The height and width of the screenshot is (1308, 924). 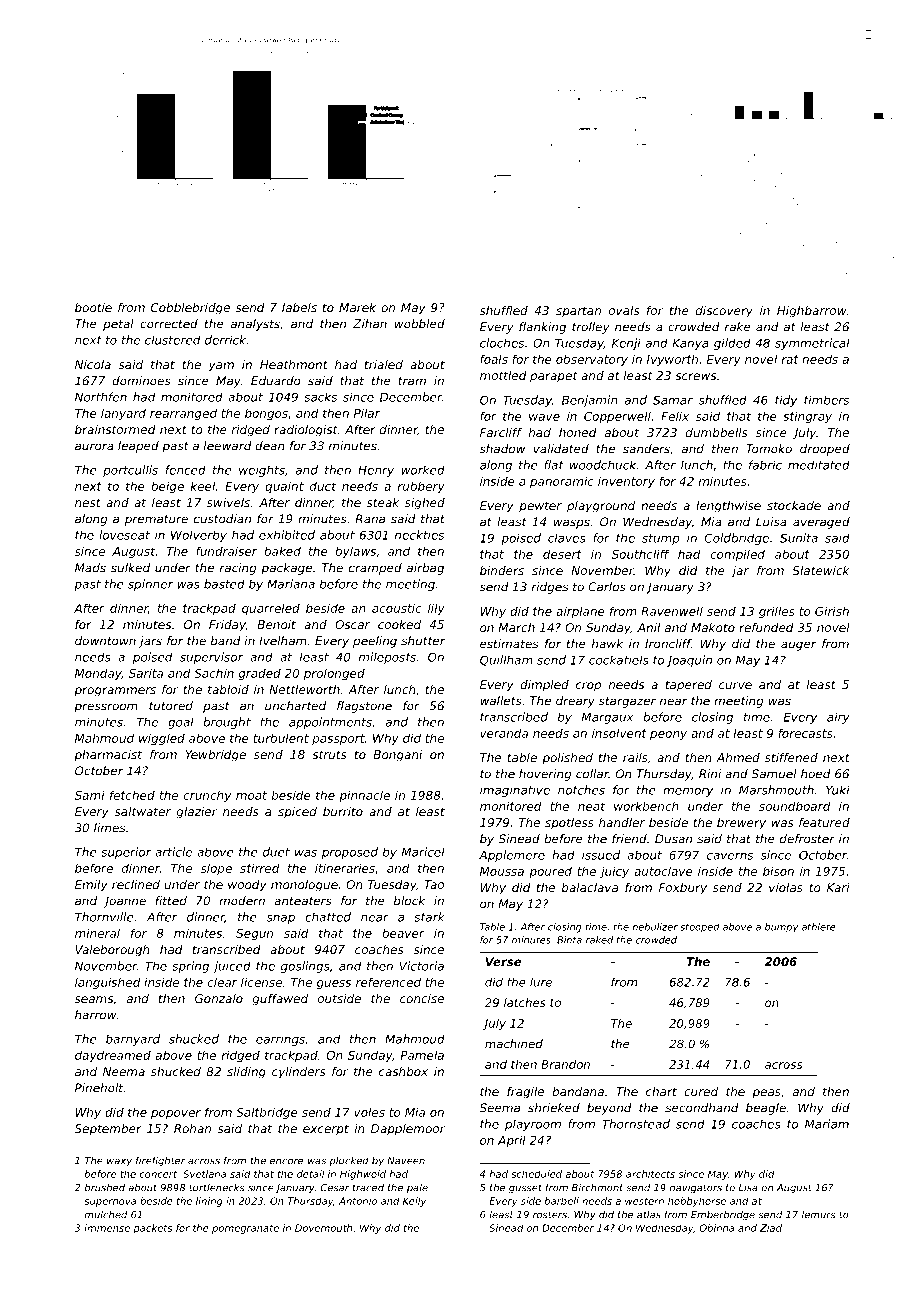 What do you see at coordinates (93, 307) in the screenshot?
I see `bootie` at bounding box center [93, 307].
